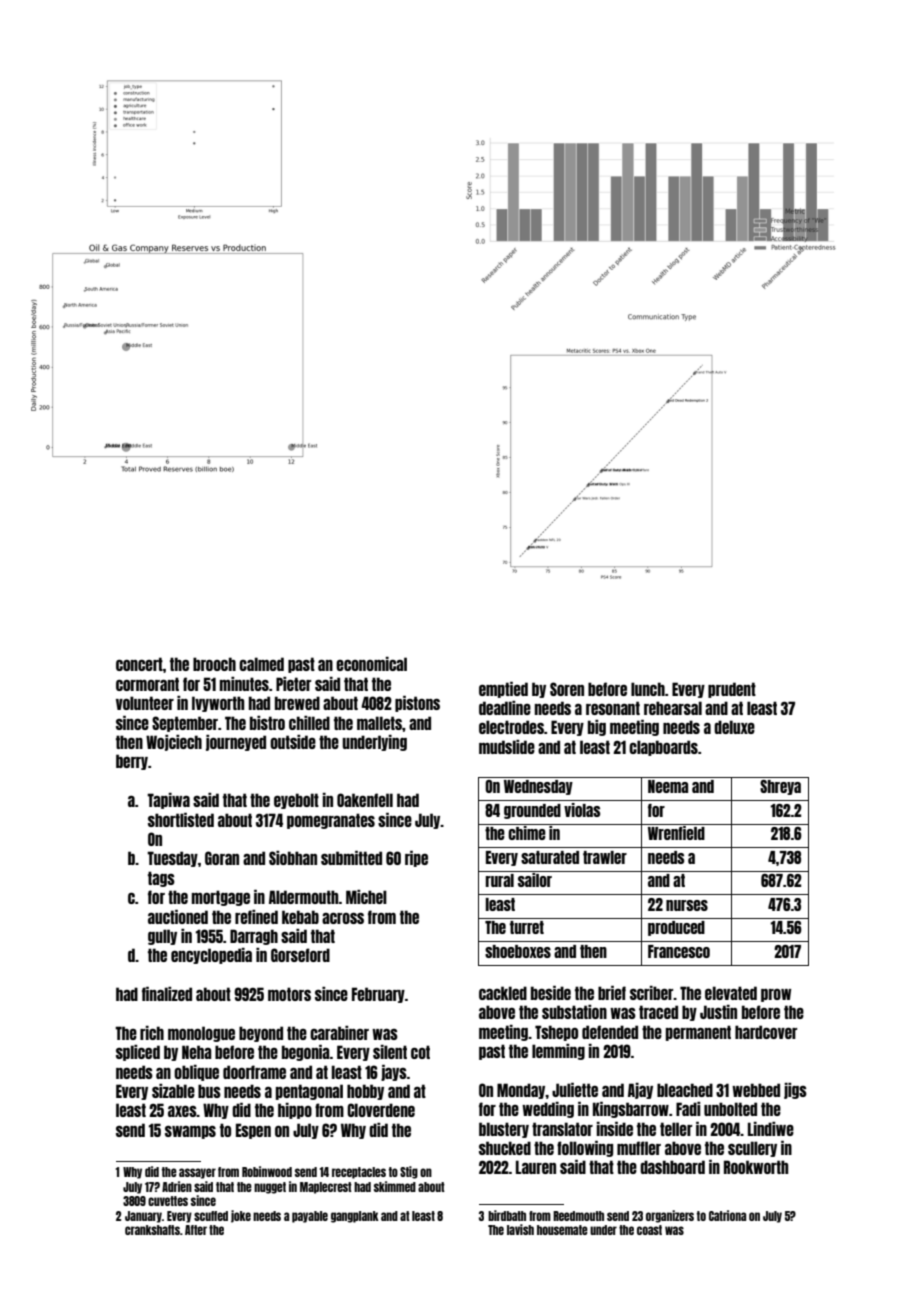 The height and width of the image is (1308, 924). What do you see at coordinates (174, 743) in the image?
I see `Wojciech` at bounding box center [174, 743].
